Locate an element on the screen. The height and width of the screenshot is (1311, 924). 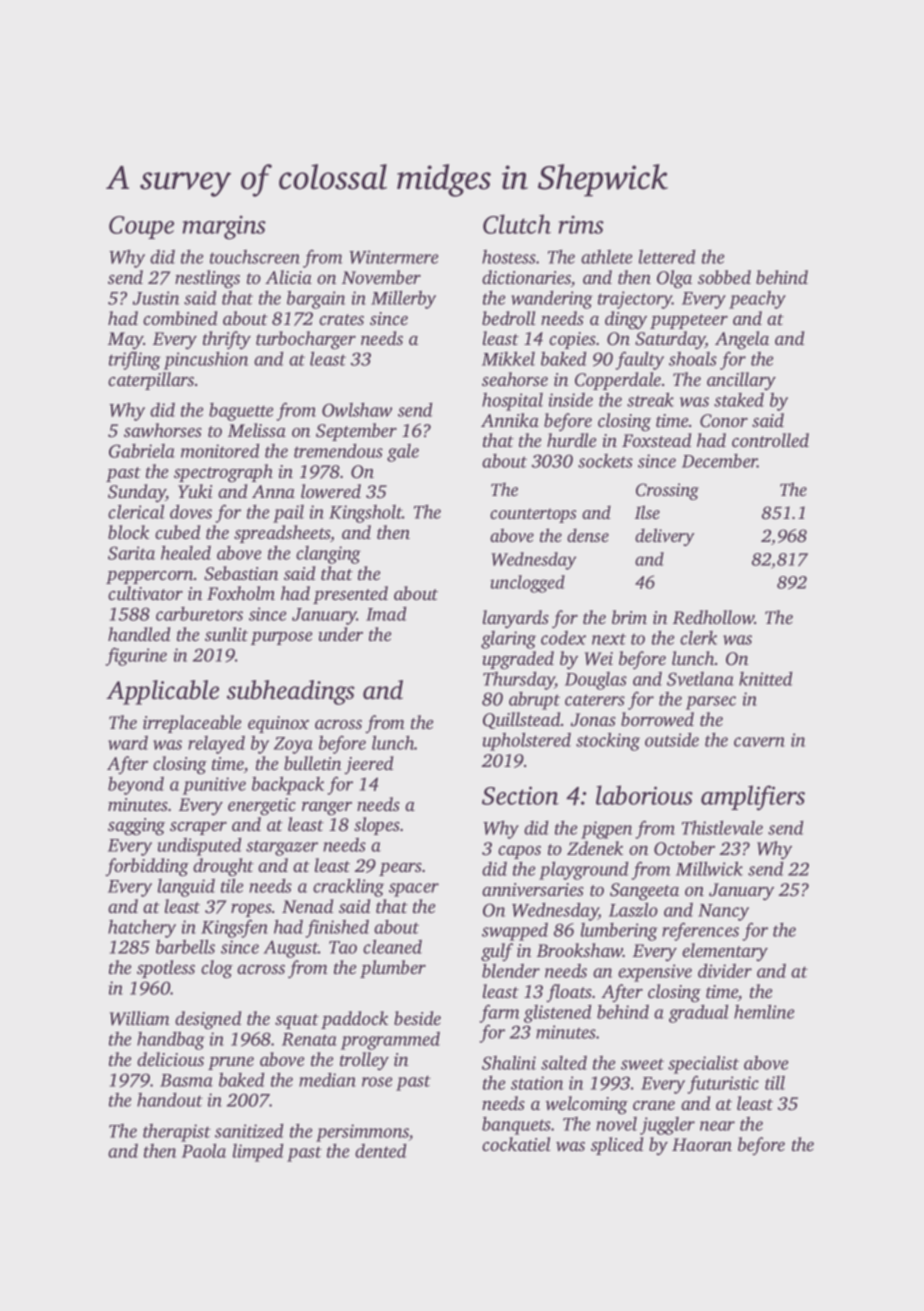
parsec is located at coordinates (711, 703).
